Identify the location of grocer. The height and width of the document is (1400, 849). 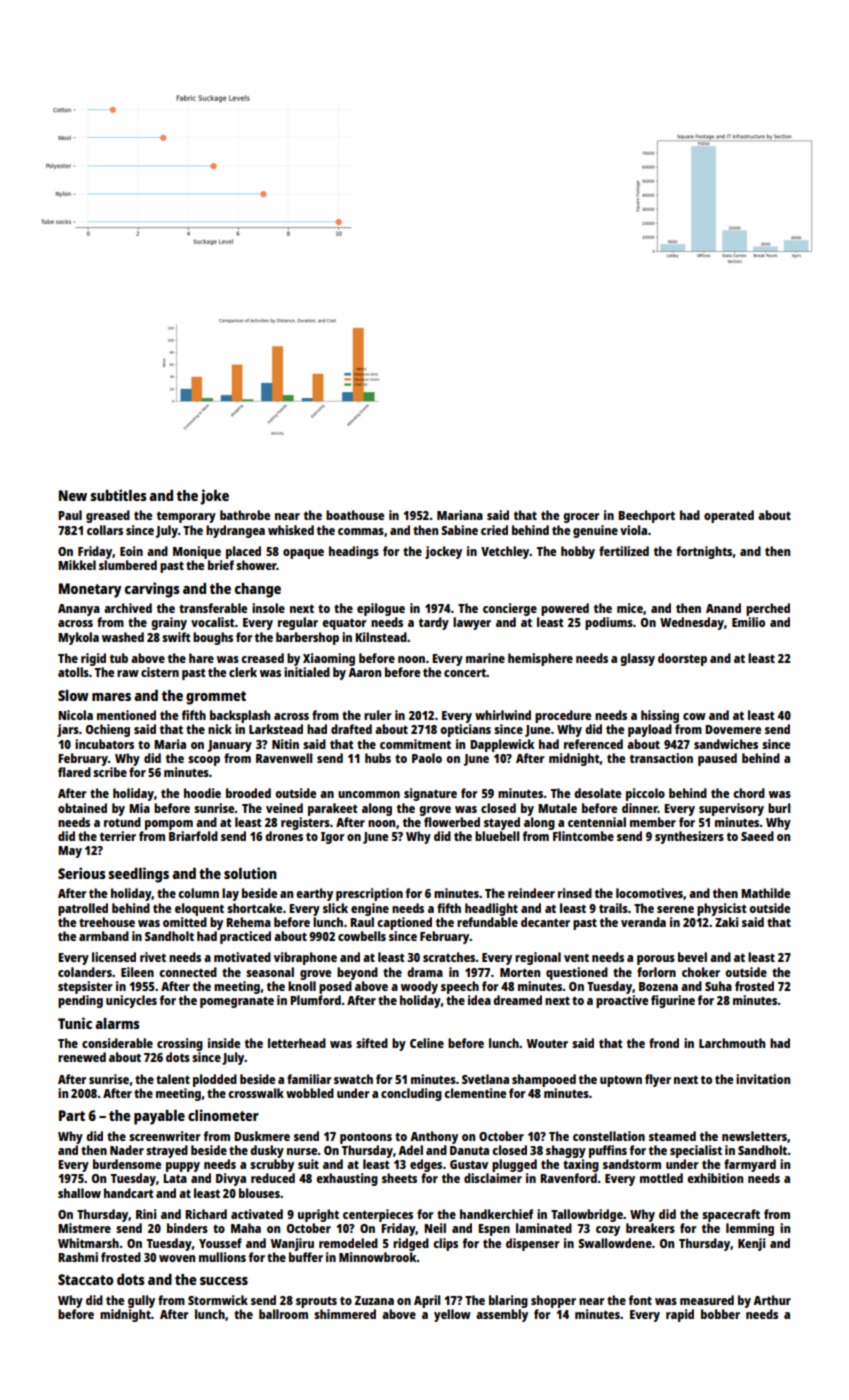
(581, 518).
